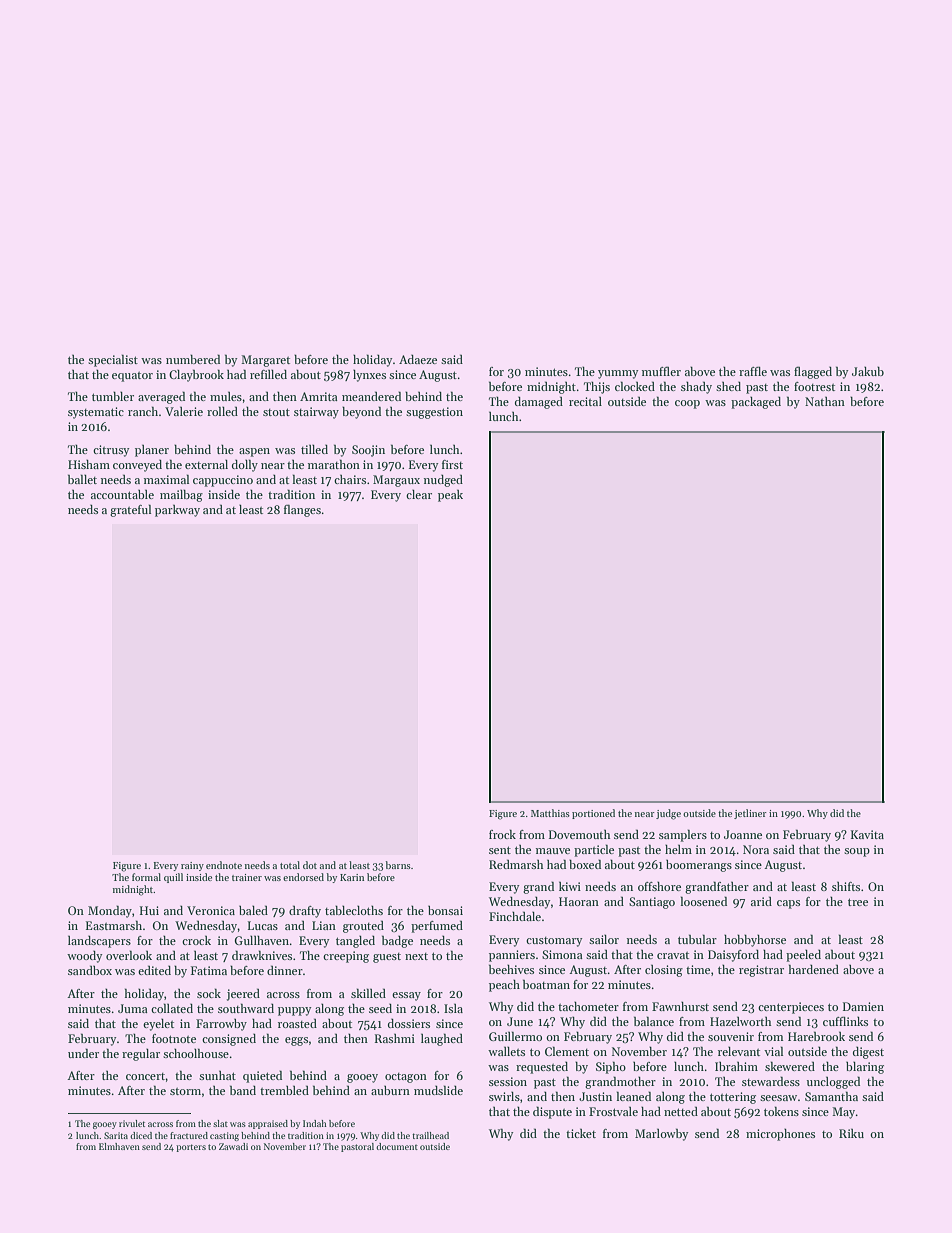  What do you see at coordinates (550, 813) in the screenshot?
I see `Matthias` at bounding box center [550, 813].
